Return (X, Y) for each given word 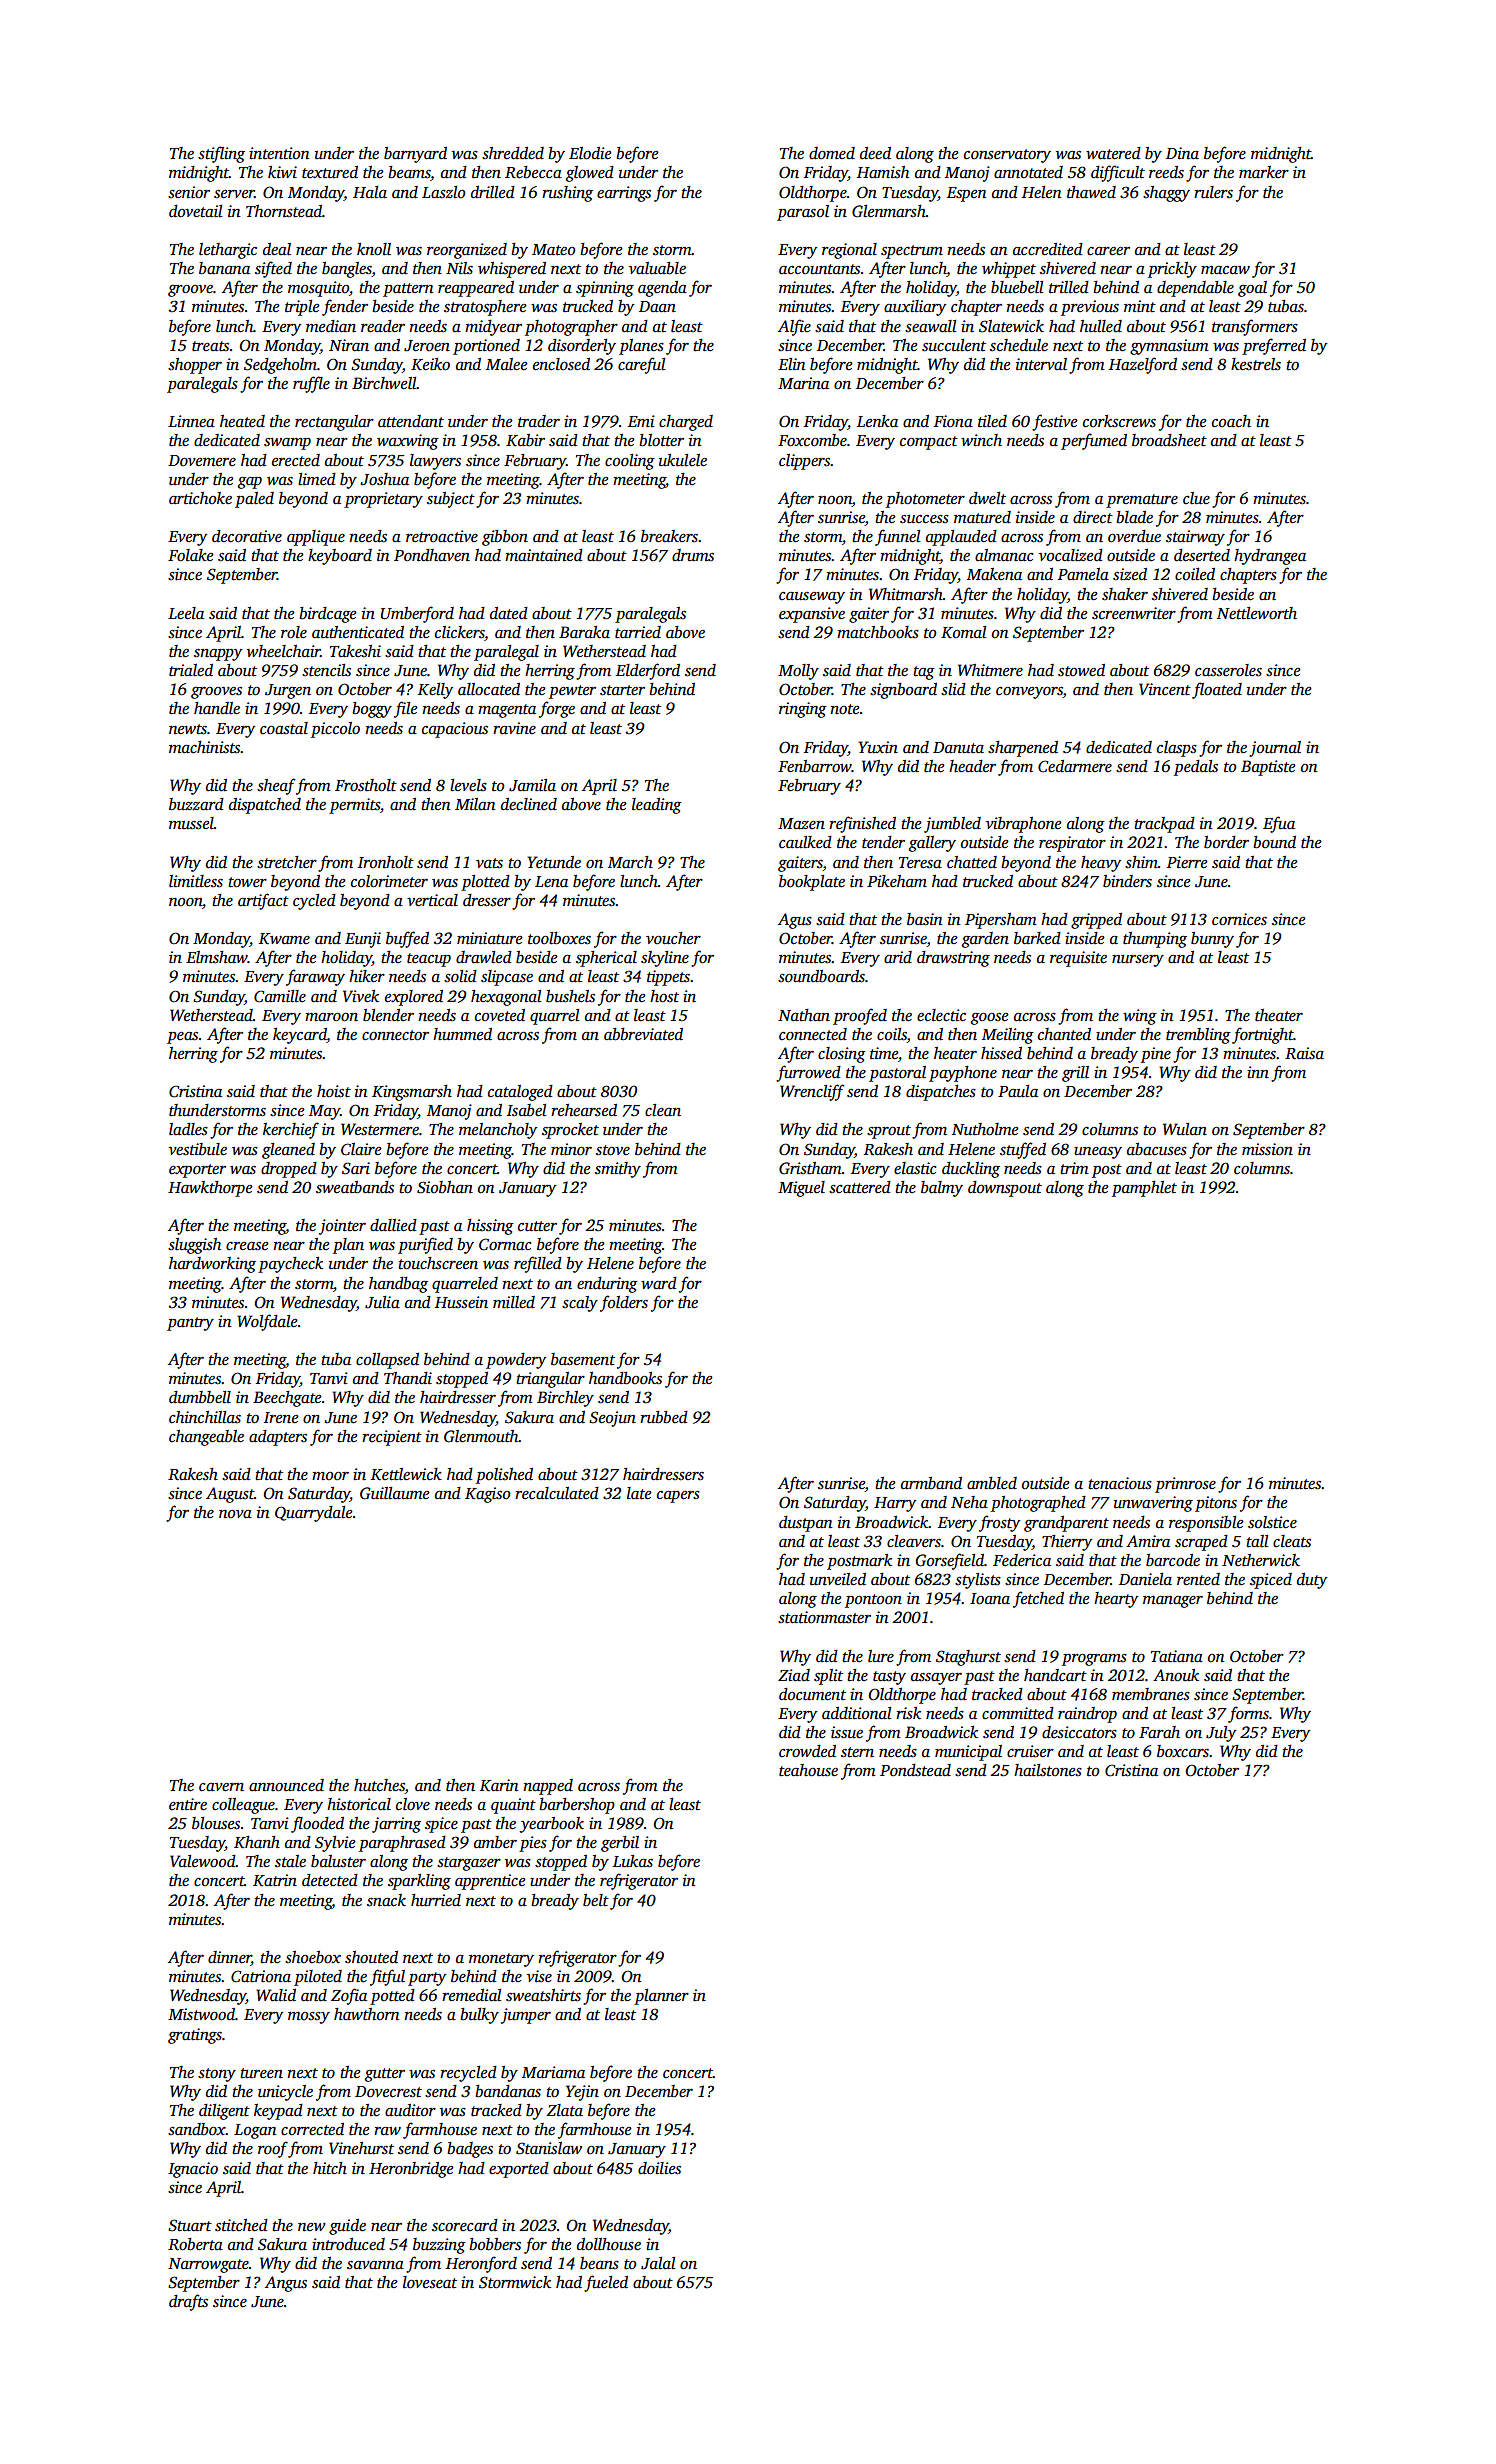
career (1108, 251)
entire (188, 1804)
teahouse (808, 1770)
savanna (375, 2265)
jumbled (952, 825)
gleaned (288, 1151)
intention (279, 153)
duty (1312, 1581)
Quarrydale (314, 1514)
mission (1267, 1149)
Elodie (590, 153)
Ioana (990, 1599)
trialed (191, 670)
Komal (964, 632)
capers (678, 1497)
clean (663, 1110)
